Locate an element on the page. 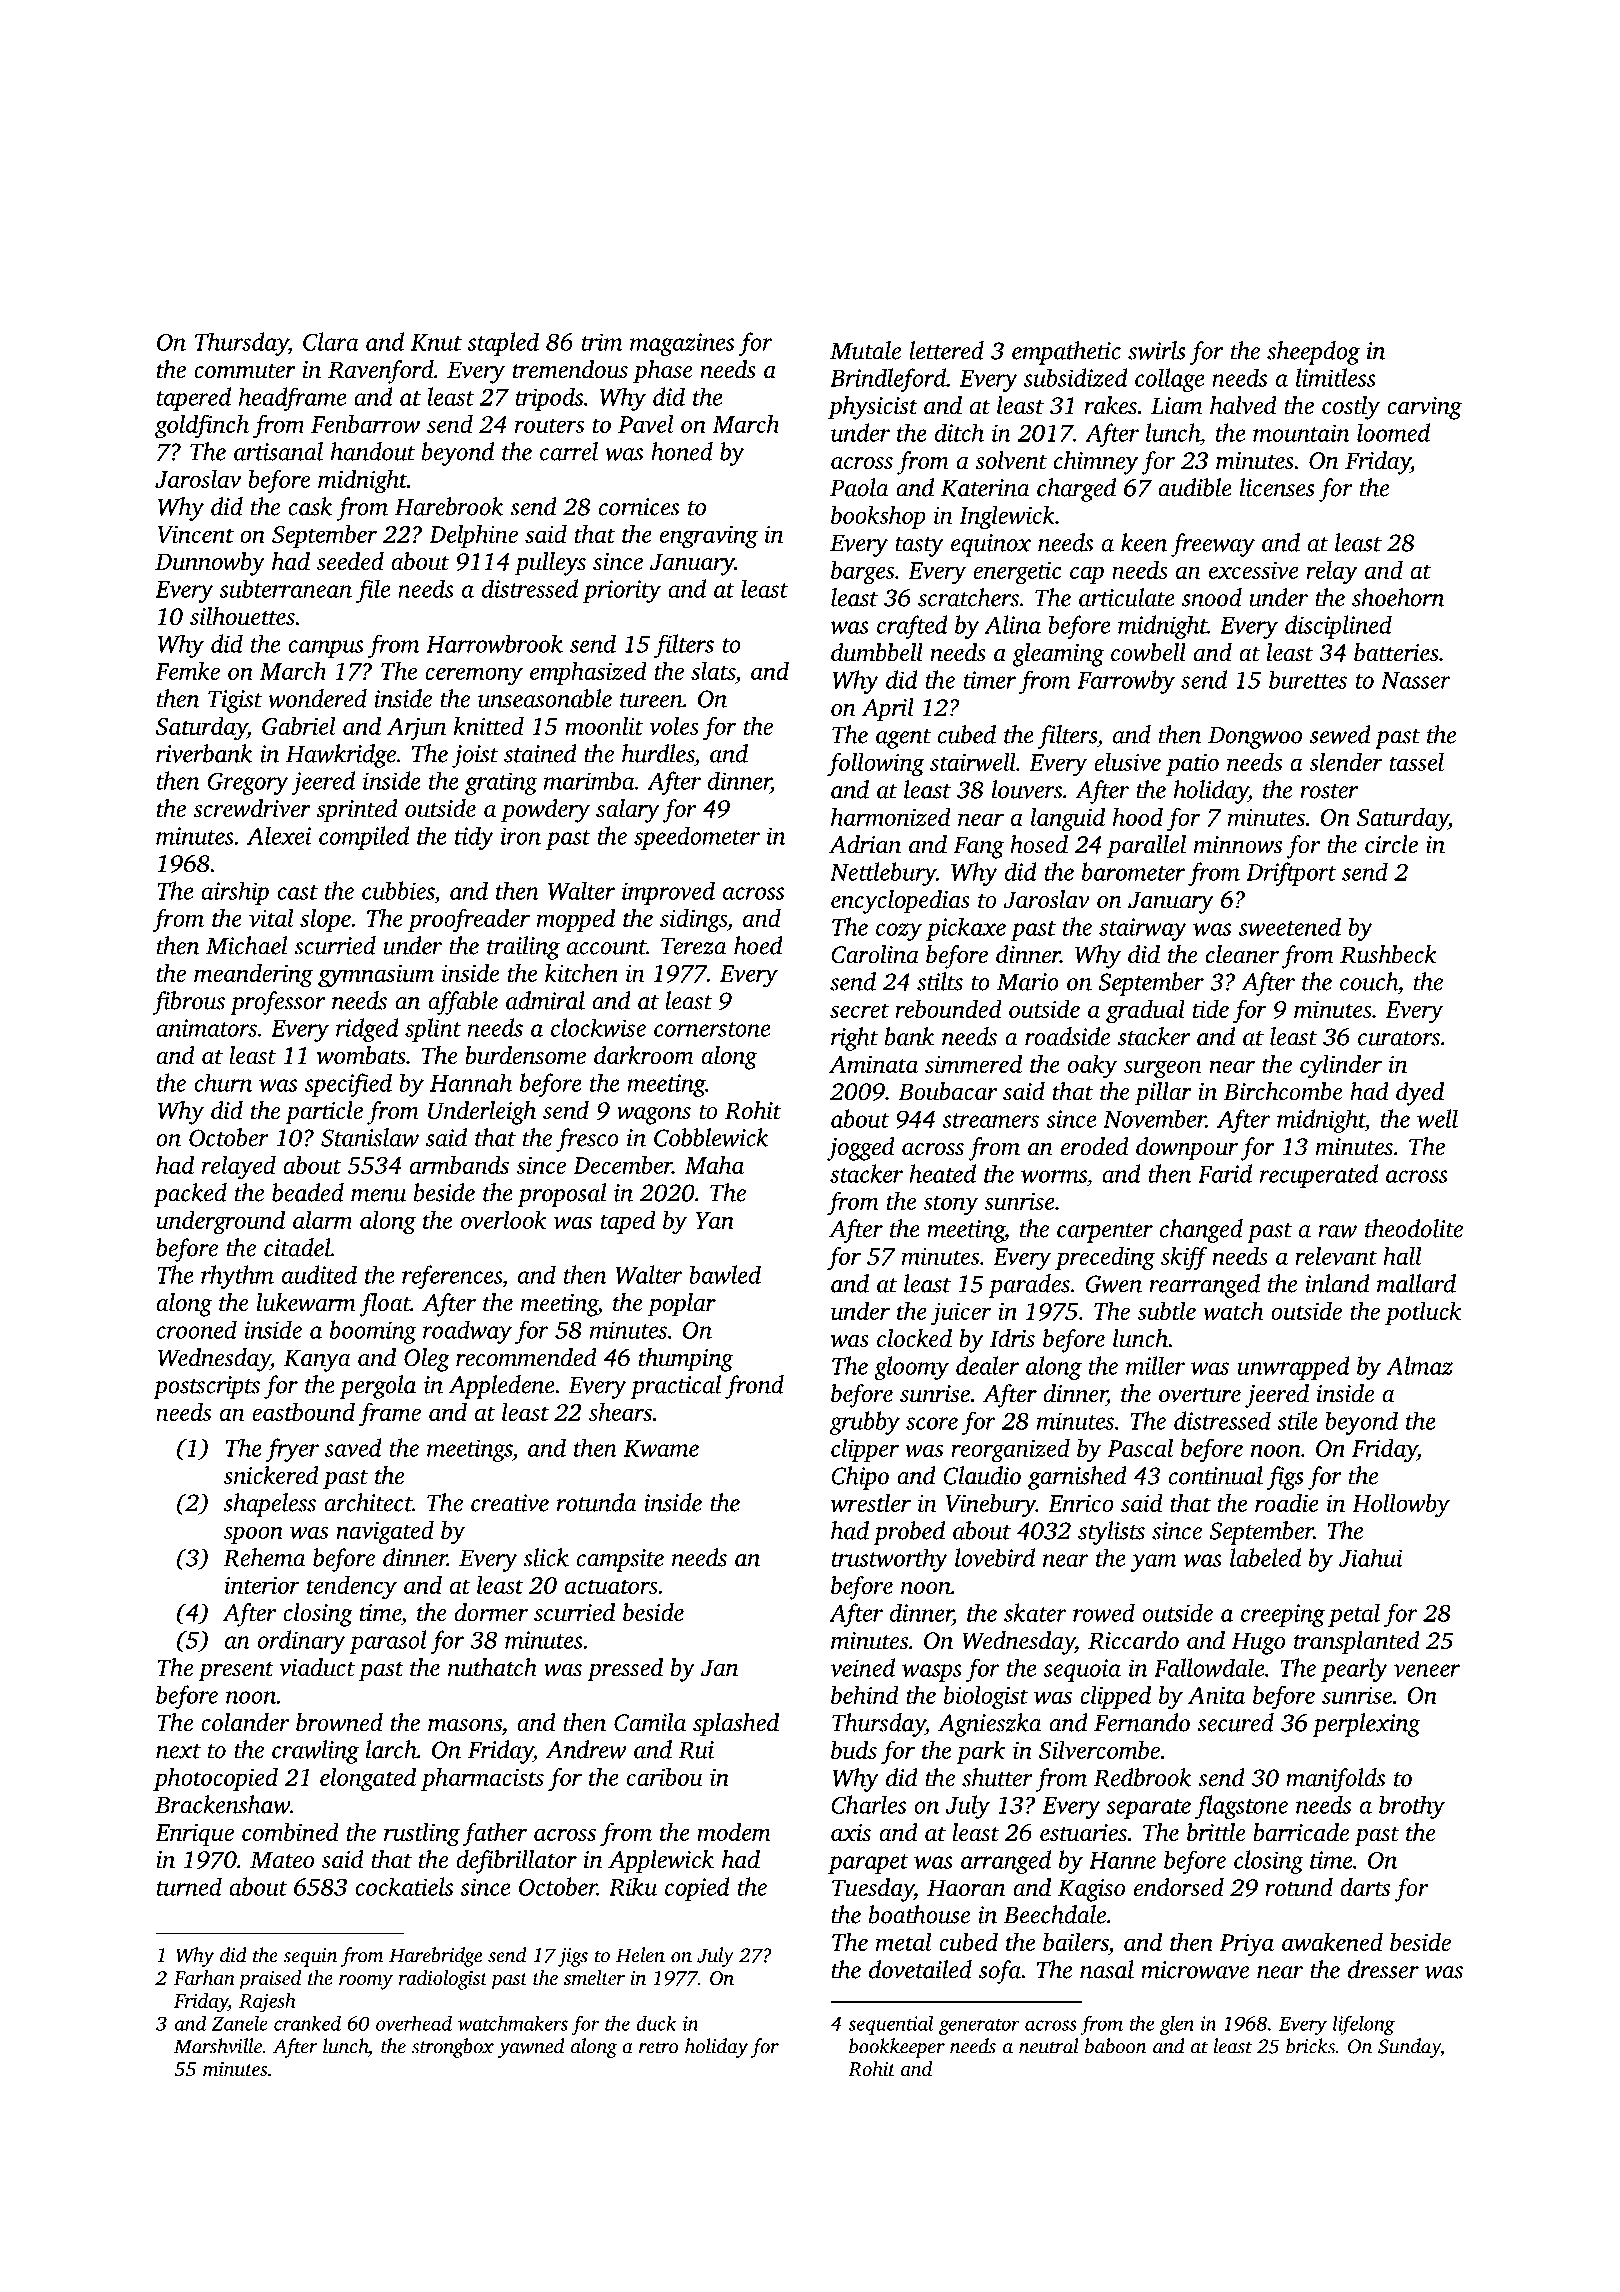 This document has width=1620, height=2292. Arjun is located at coordinates (416, 729).
